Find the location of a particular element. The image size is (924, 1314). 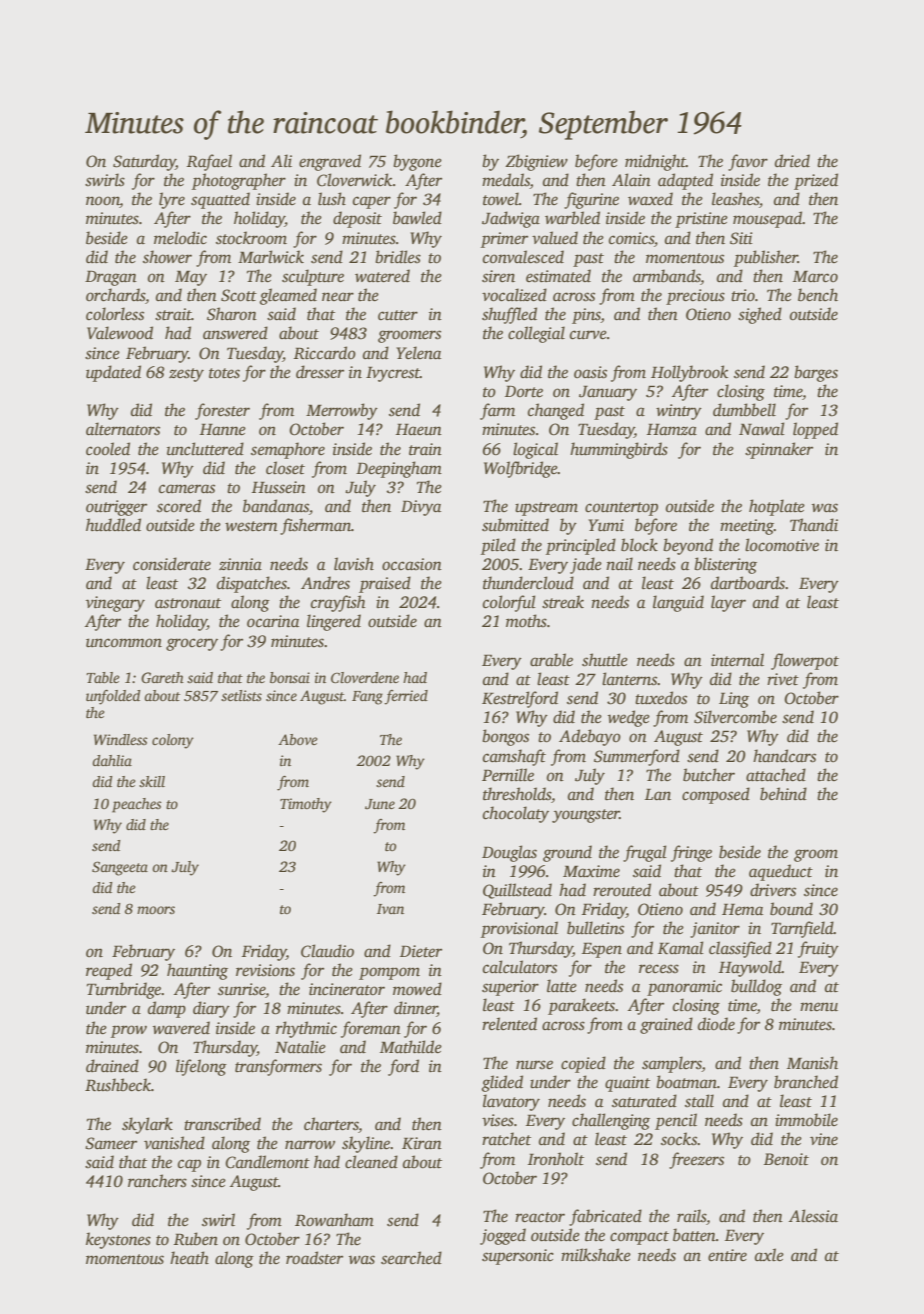

skylark is located at coordinates (147, 1125).
